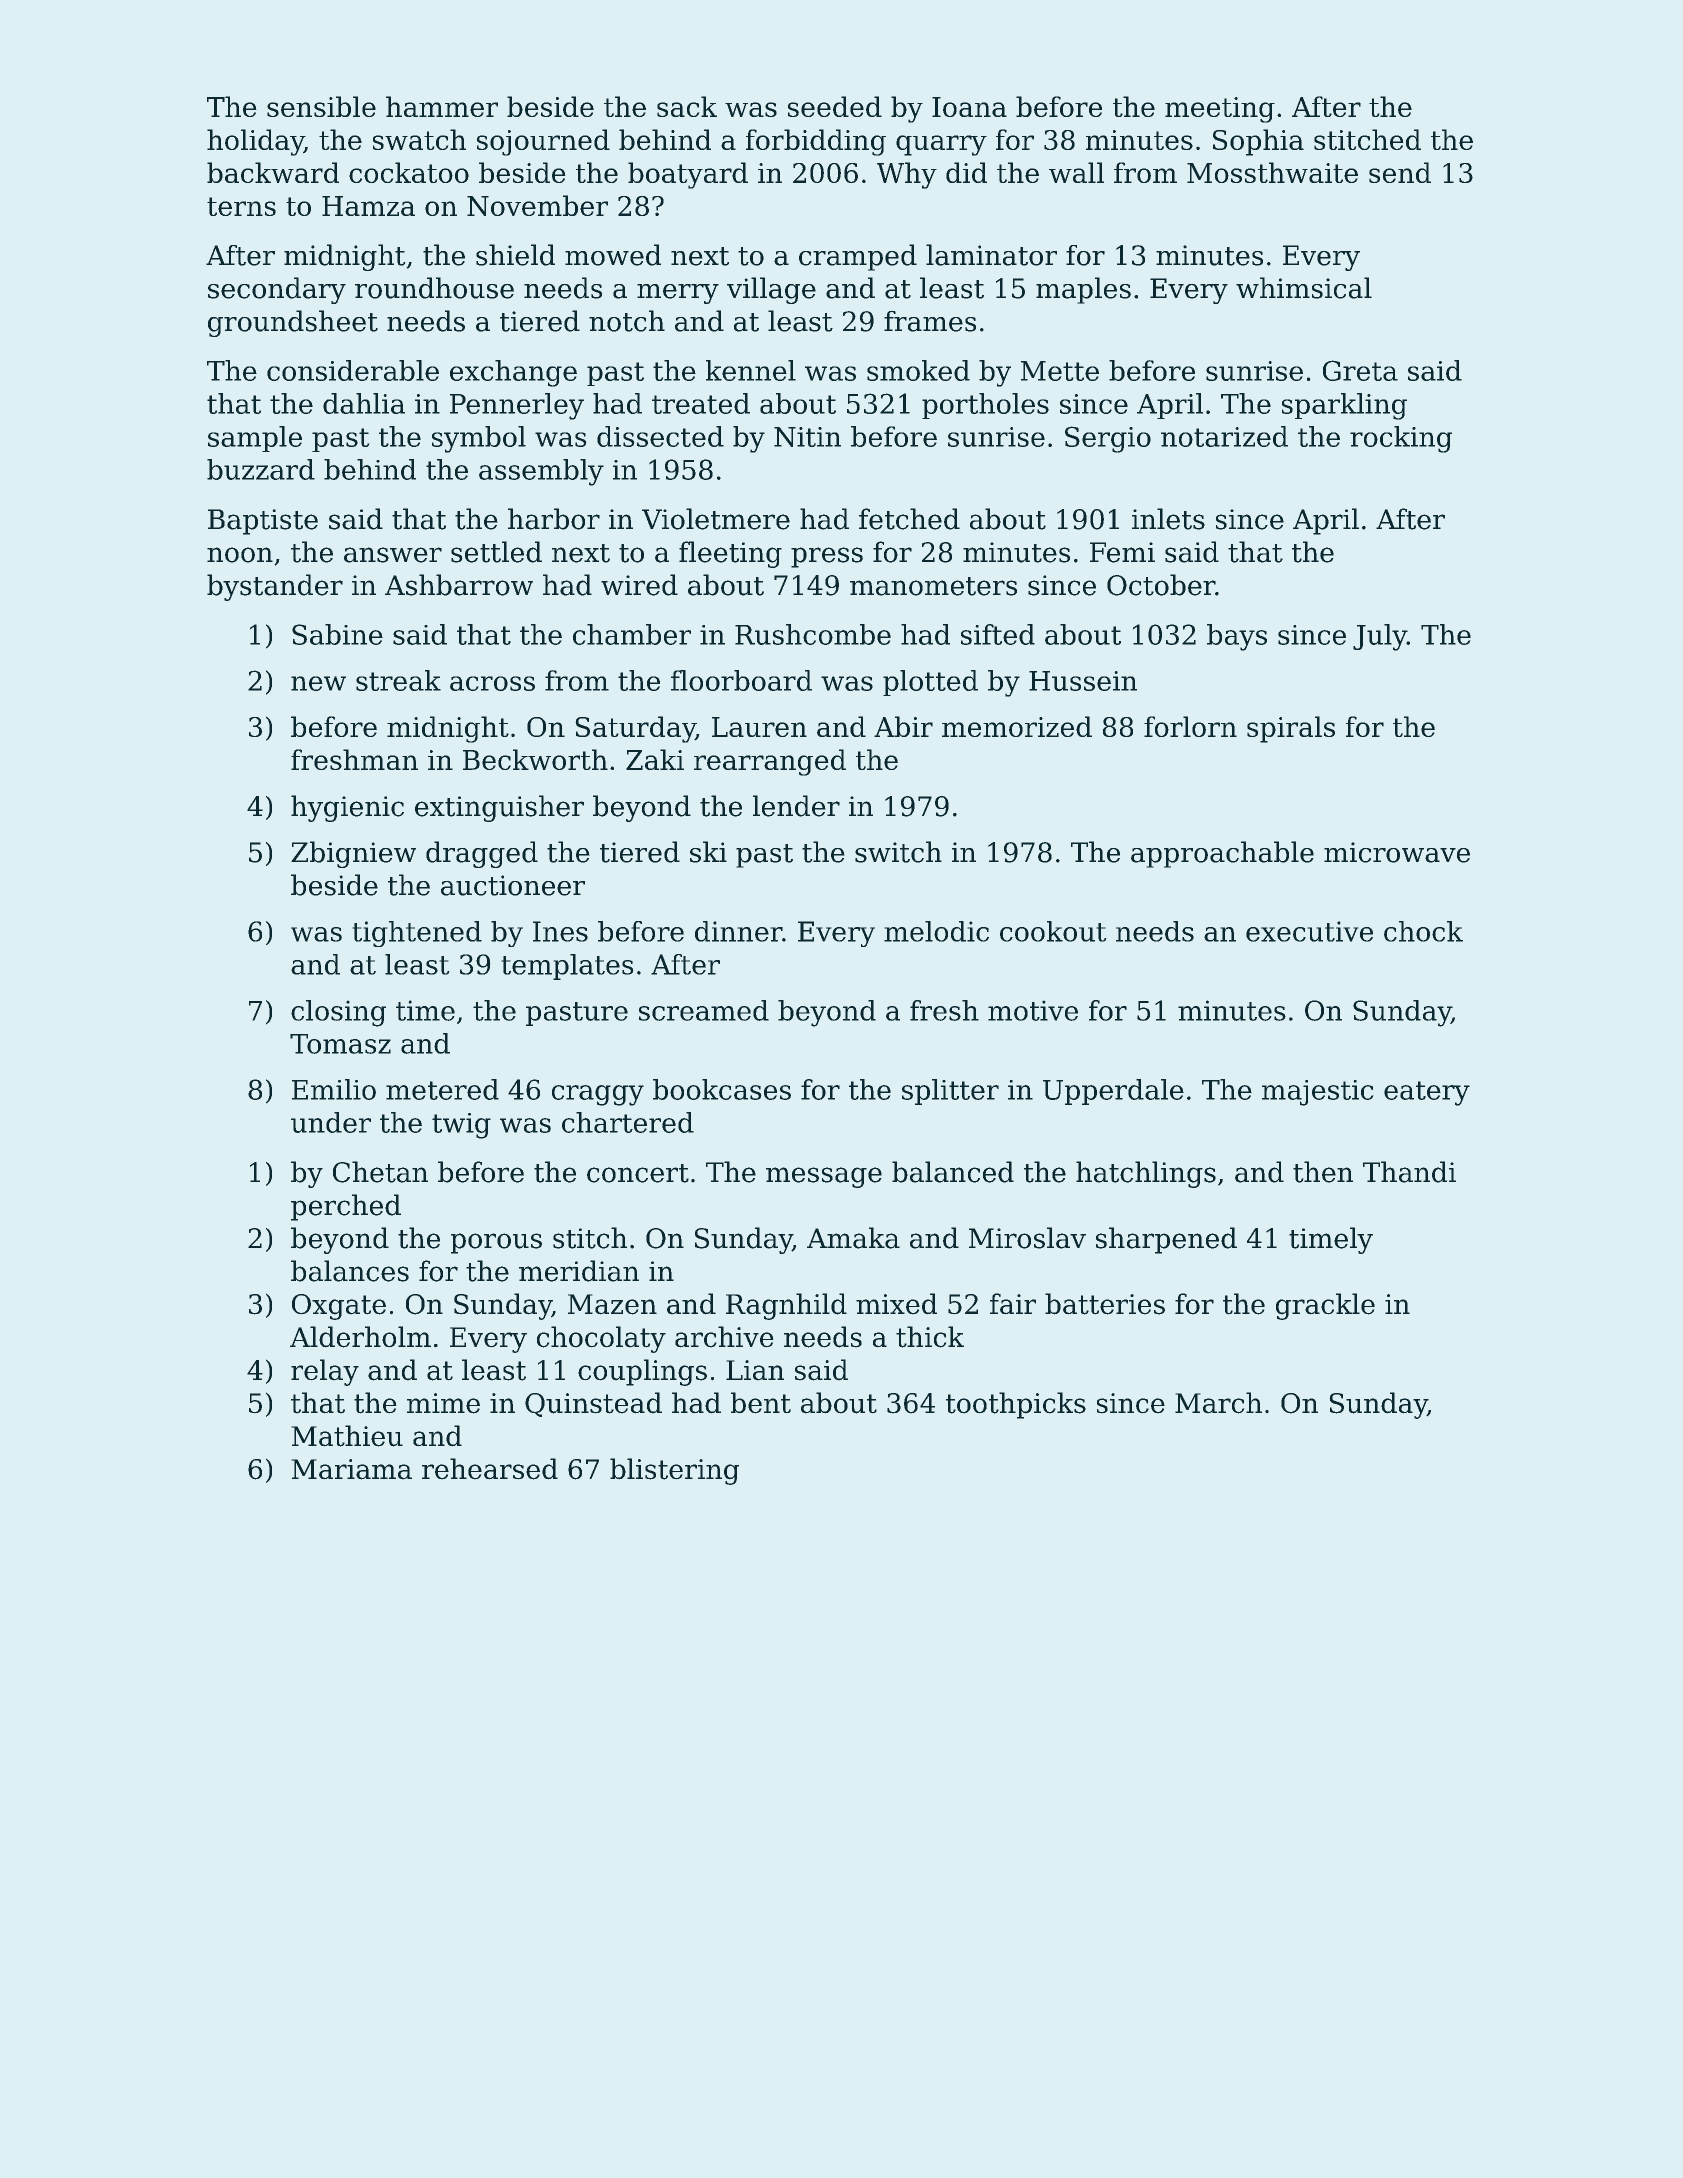  What do you see at coordinates (331, 1122) in the screenshot?
I see `under` at bounding box center [331, 1122].
